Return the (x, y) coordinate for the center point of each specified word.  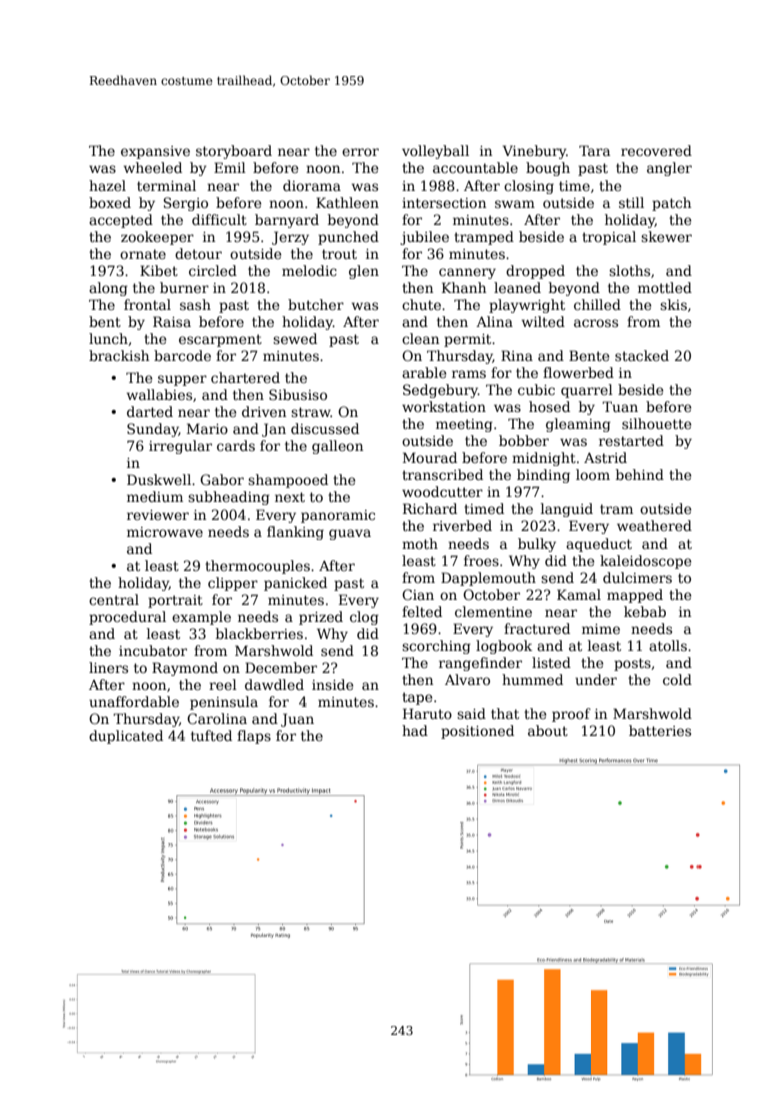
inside (332, 684)
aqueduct (599, 545)
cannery (467, 273)
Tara (594, 150)
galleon (337, 447)
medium (155, 496)
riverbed (462, 525)
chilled (597, 304)
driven (264, 411)
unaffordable (134, 701)
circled (213, 270)
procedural (127, 618)
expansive (155, 152)
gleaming (578, 425)
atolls (668, 645)
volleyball (435, 152)
